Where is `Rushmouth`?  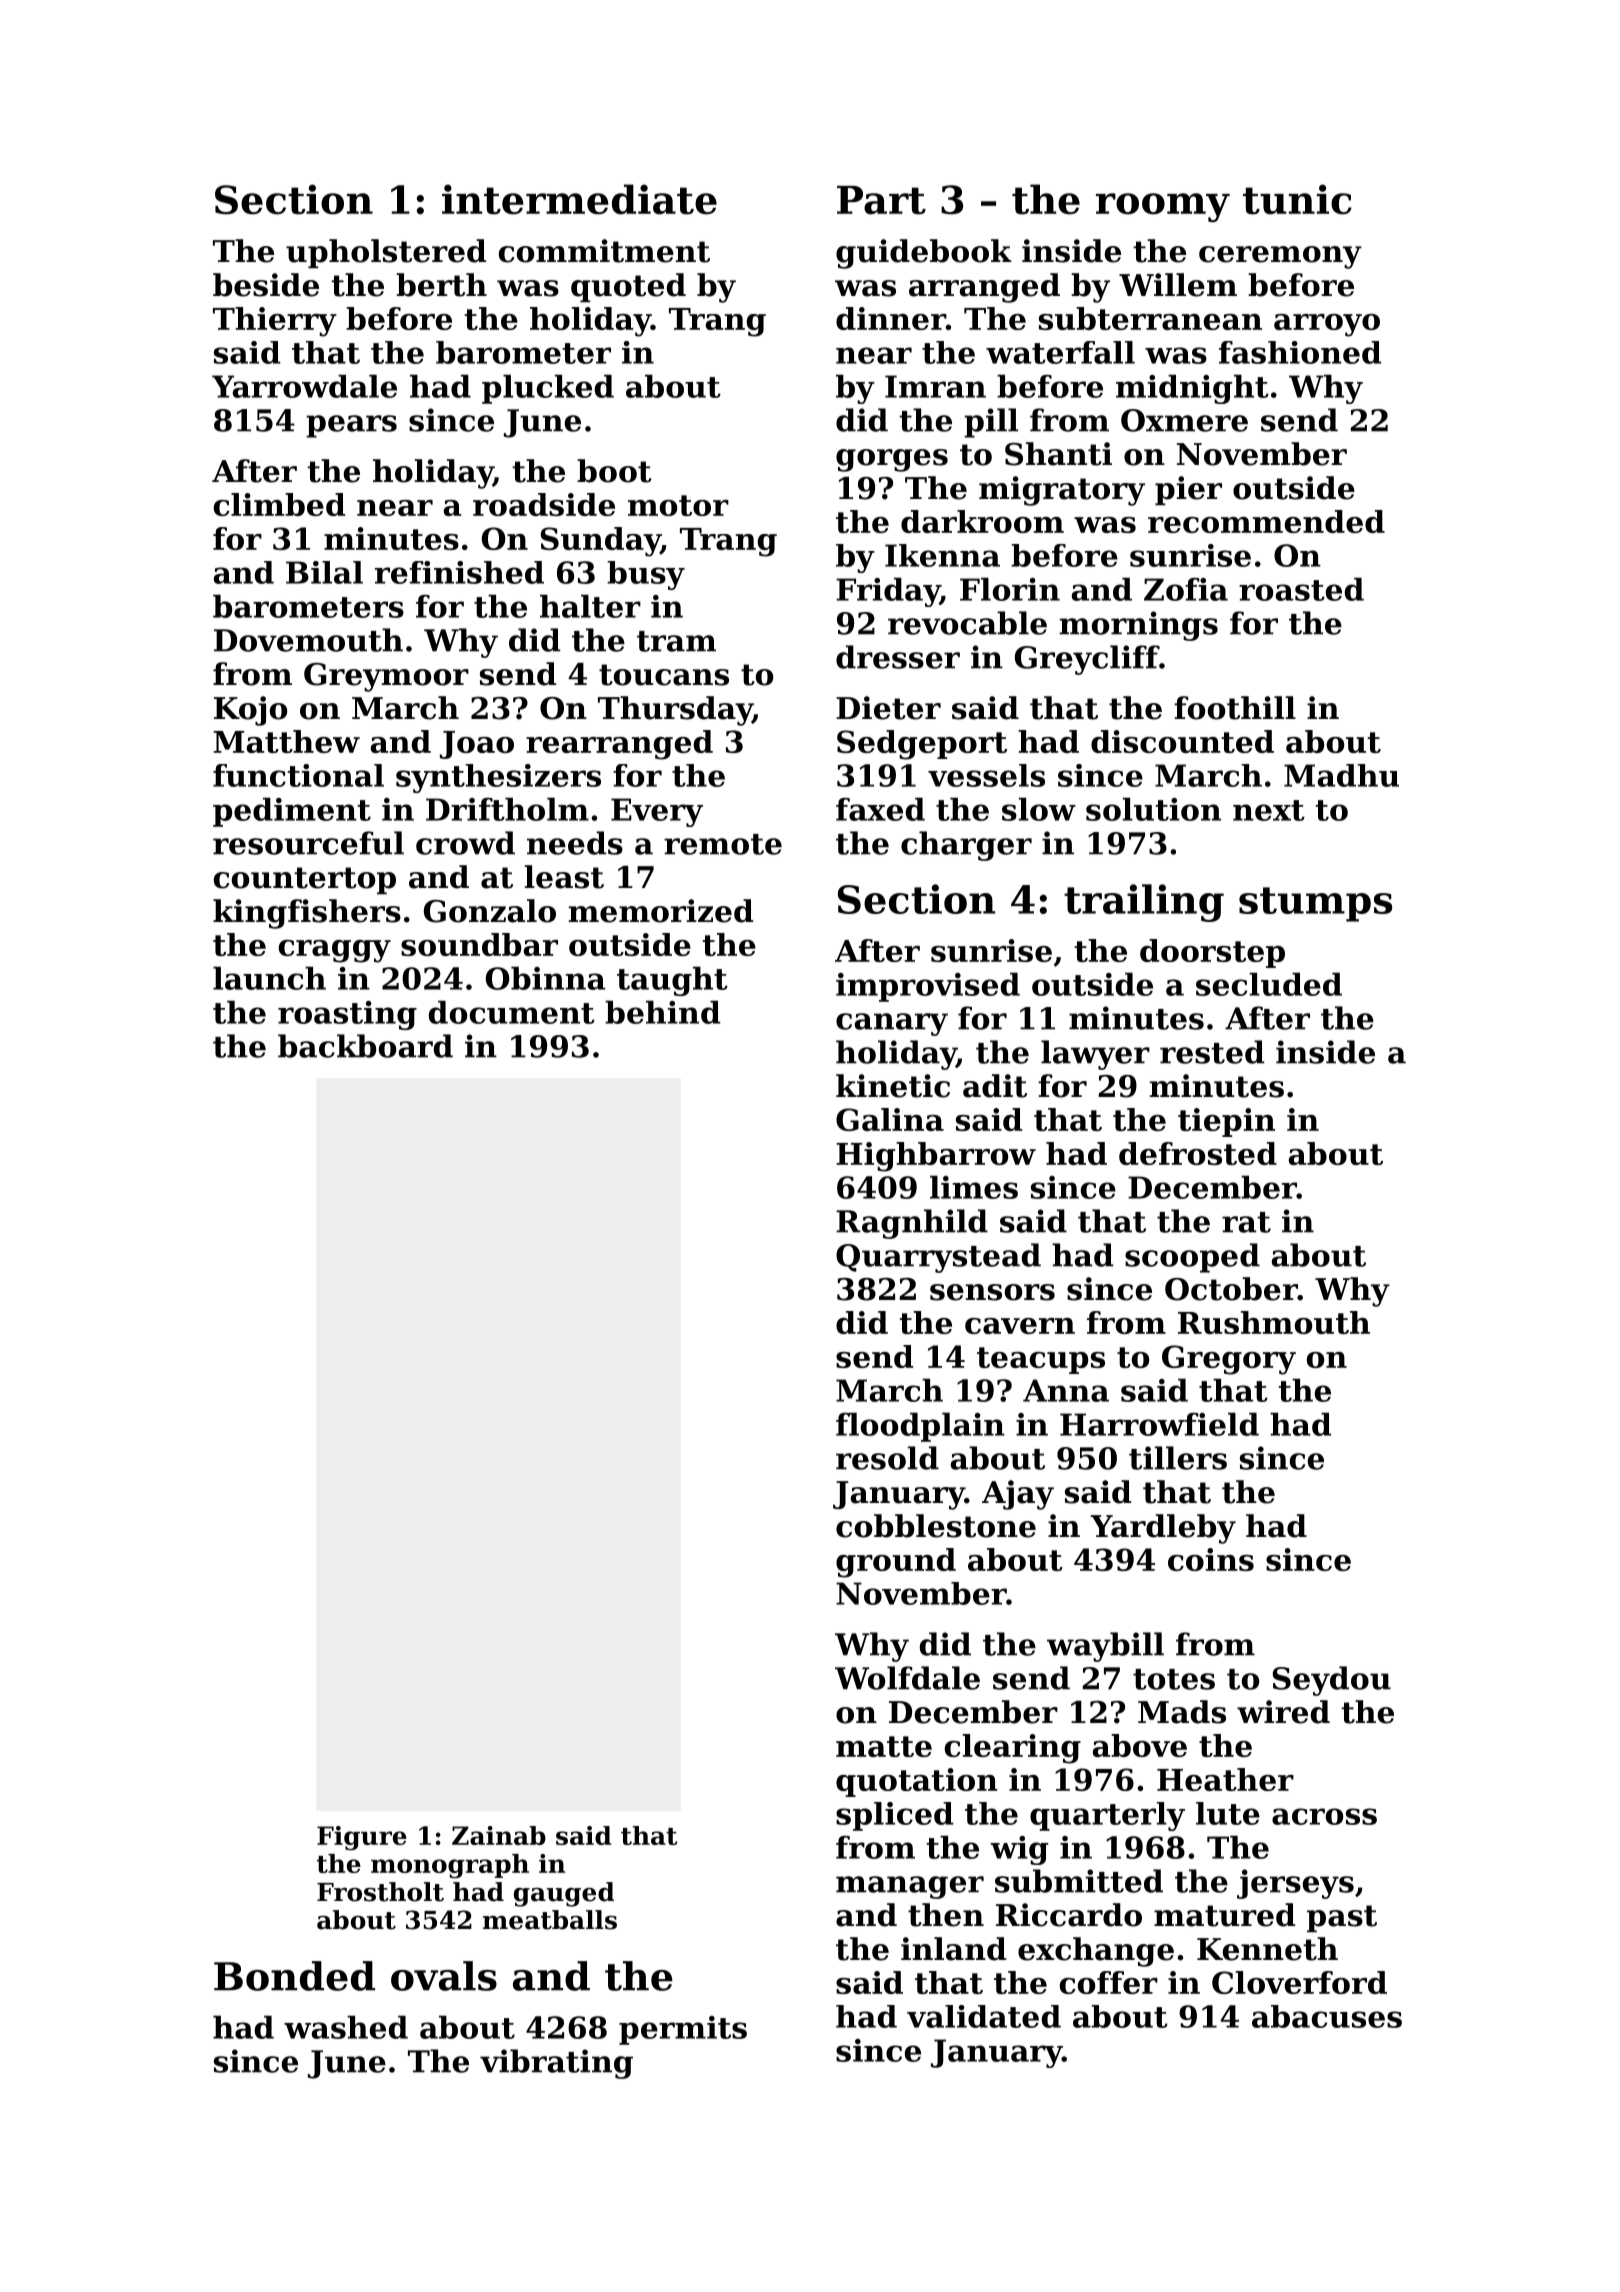
Rushmouth is located at coordinates (1274, 1322).
